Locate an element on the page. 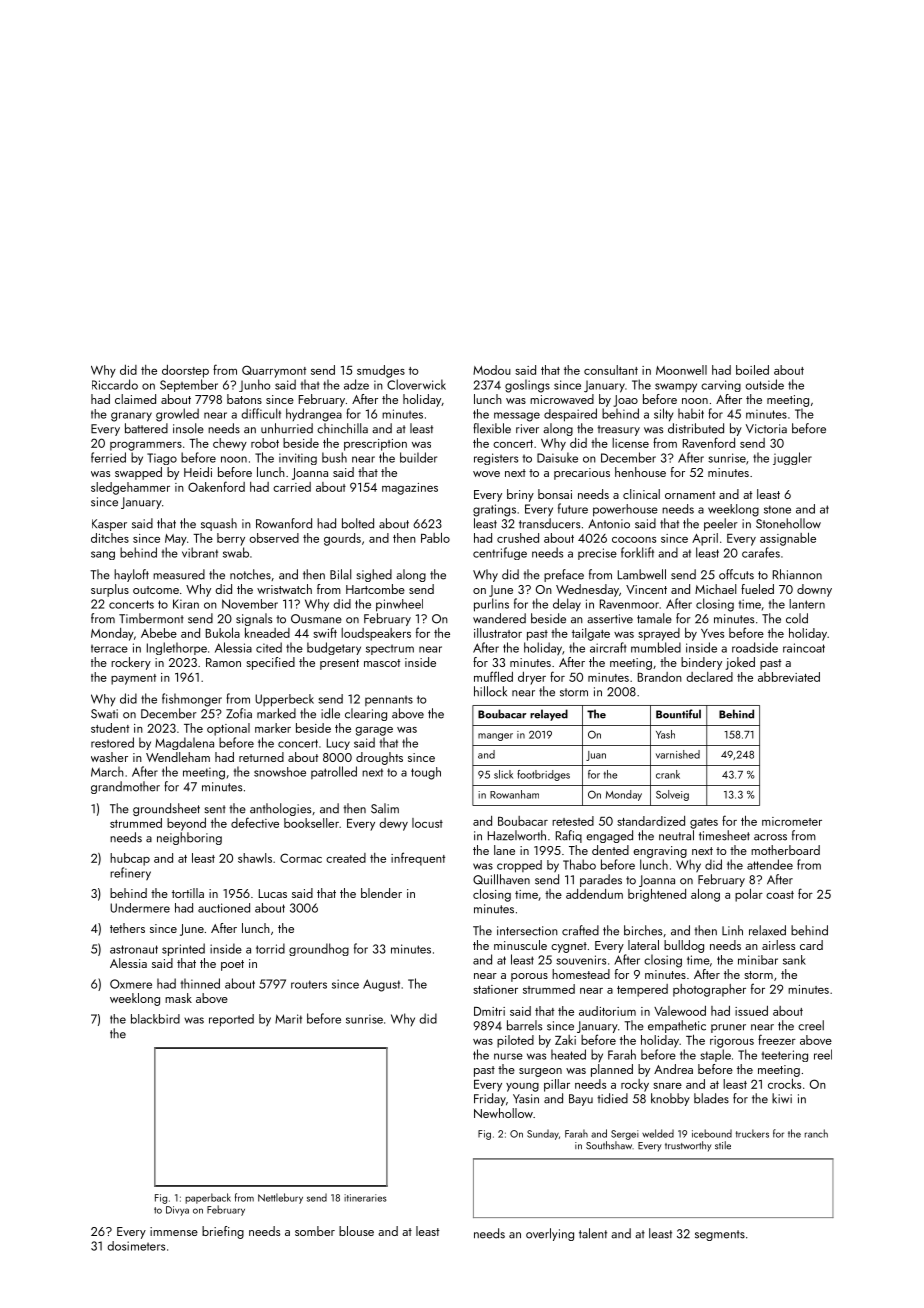 Image resolution: width=924 pixels, height=1308 pixels. crocks is located at coordinates (784, 1084).
